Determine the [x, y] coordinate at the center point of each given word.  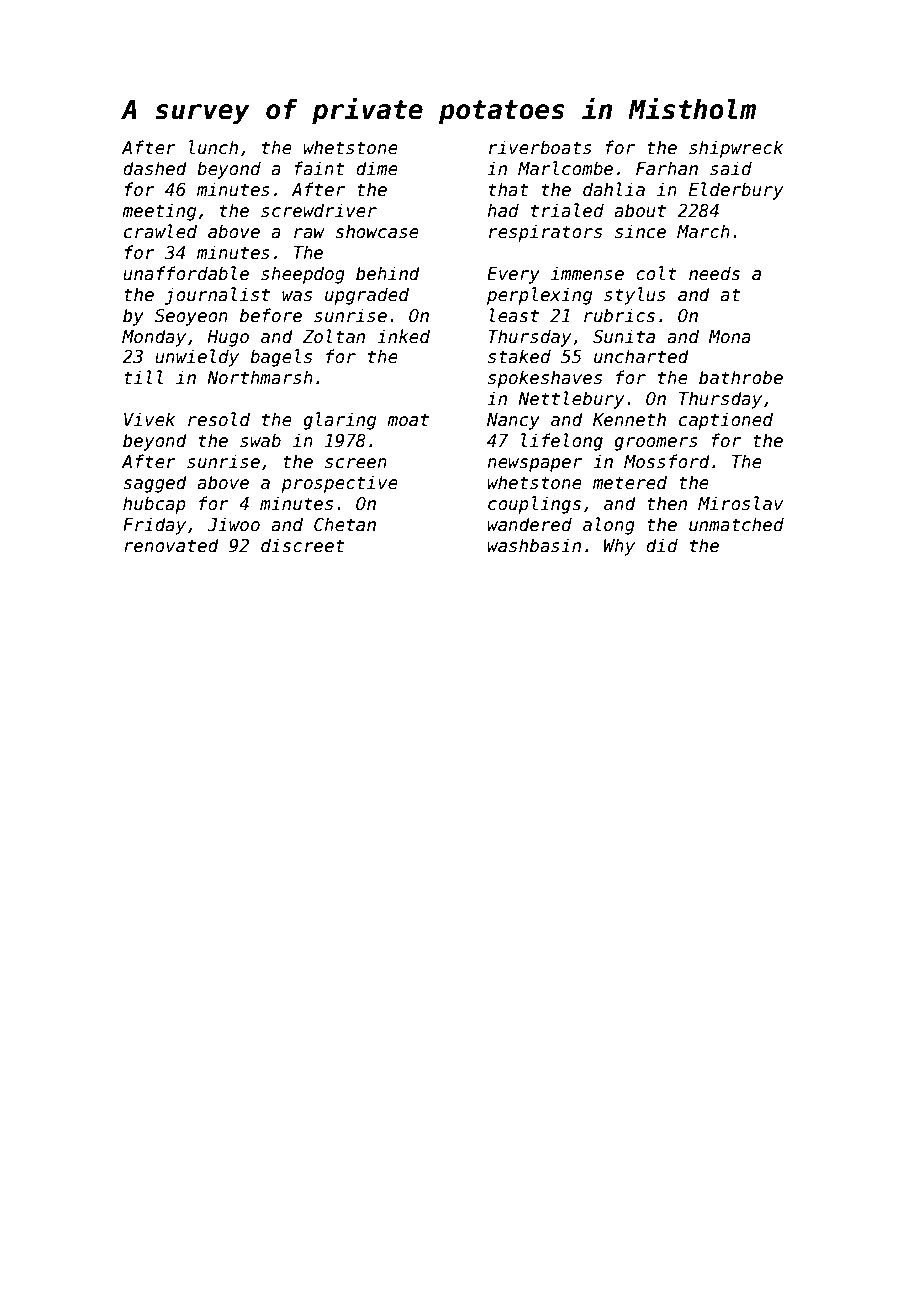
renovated [171, 545]
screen [356, 463]
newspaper [534, 465]
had [503, 210]
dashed [155, 168]
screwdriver [319, 210]
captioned [726, 421]
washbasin [534, 545]
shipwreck [736, 149]
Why [619, 547]
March [703, 231]
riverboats [540, 147]
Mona [730, 337]
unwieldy [197, 358]
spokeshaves [545, 379]
